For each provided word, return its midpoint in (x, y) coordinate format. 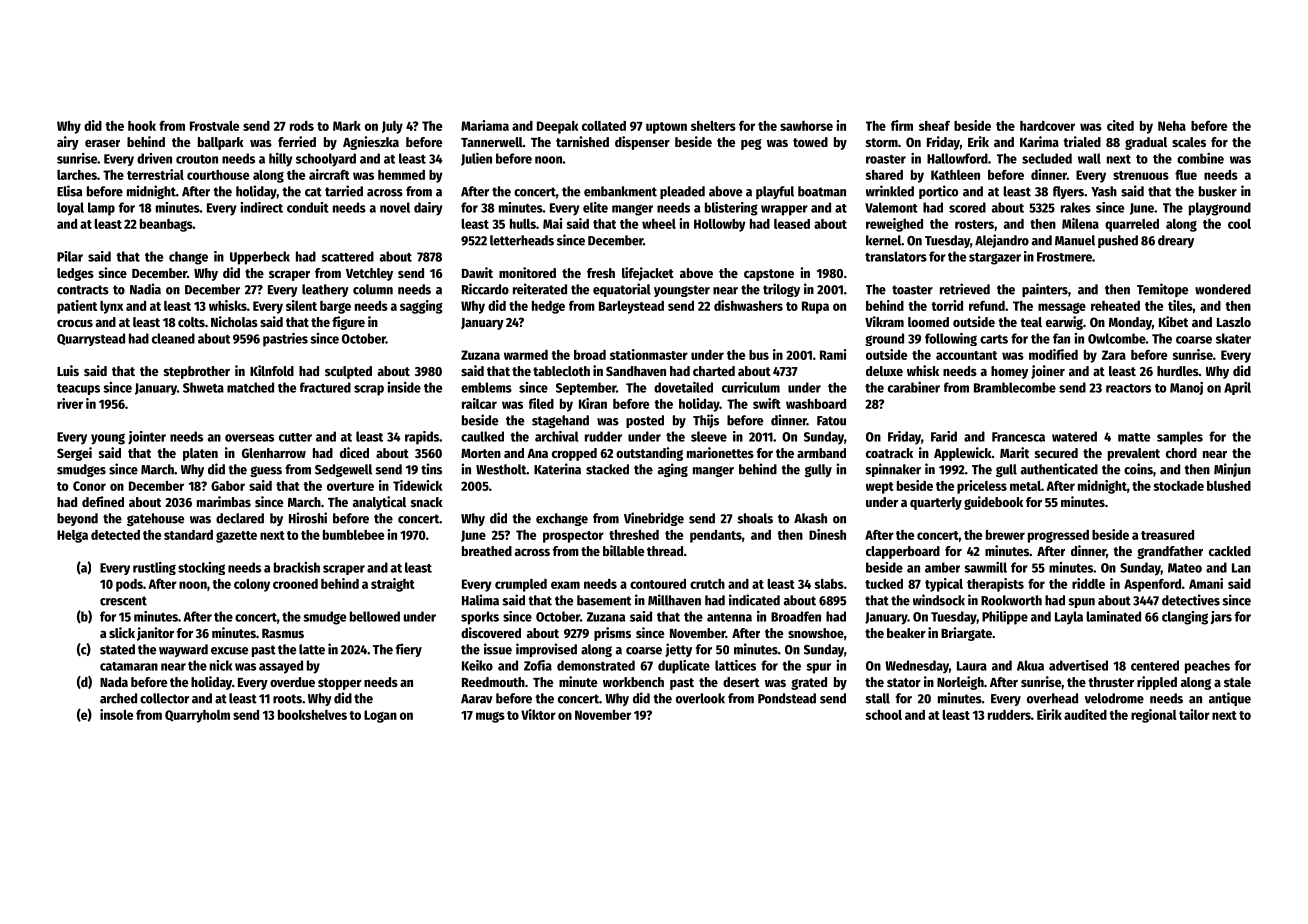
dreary (1176, 241)
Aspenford (1152, 585)
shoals (755, 518)
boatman (822, 191)
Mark (347, 126)
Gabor (228, 486)
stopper (340, 684)
